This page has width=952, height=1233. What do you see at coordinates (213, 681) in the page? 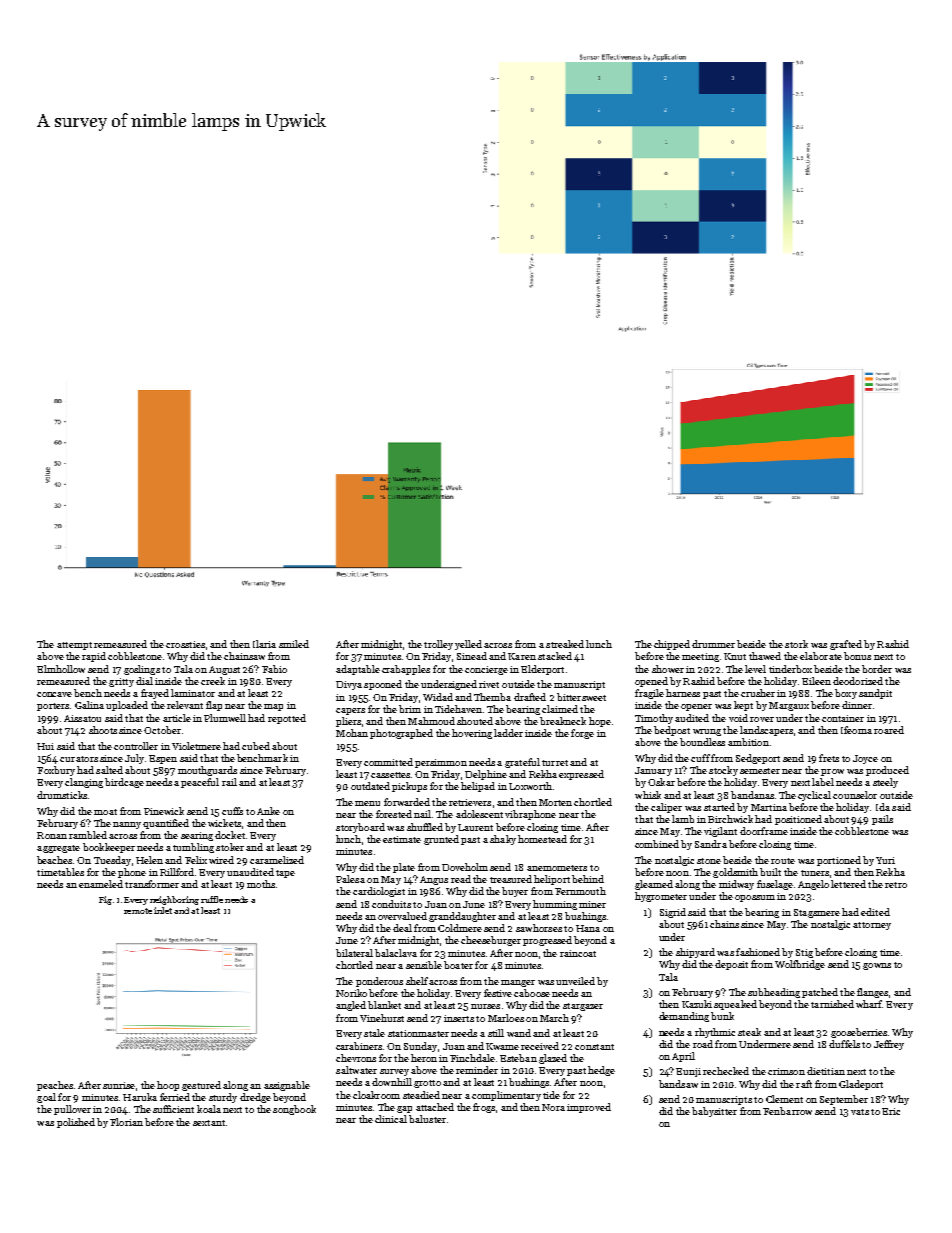
I see `creek` at bounding box center [213, 681].
